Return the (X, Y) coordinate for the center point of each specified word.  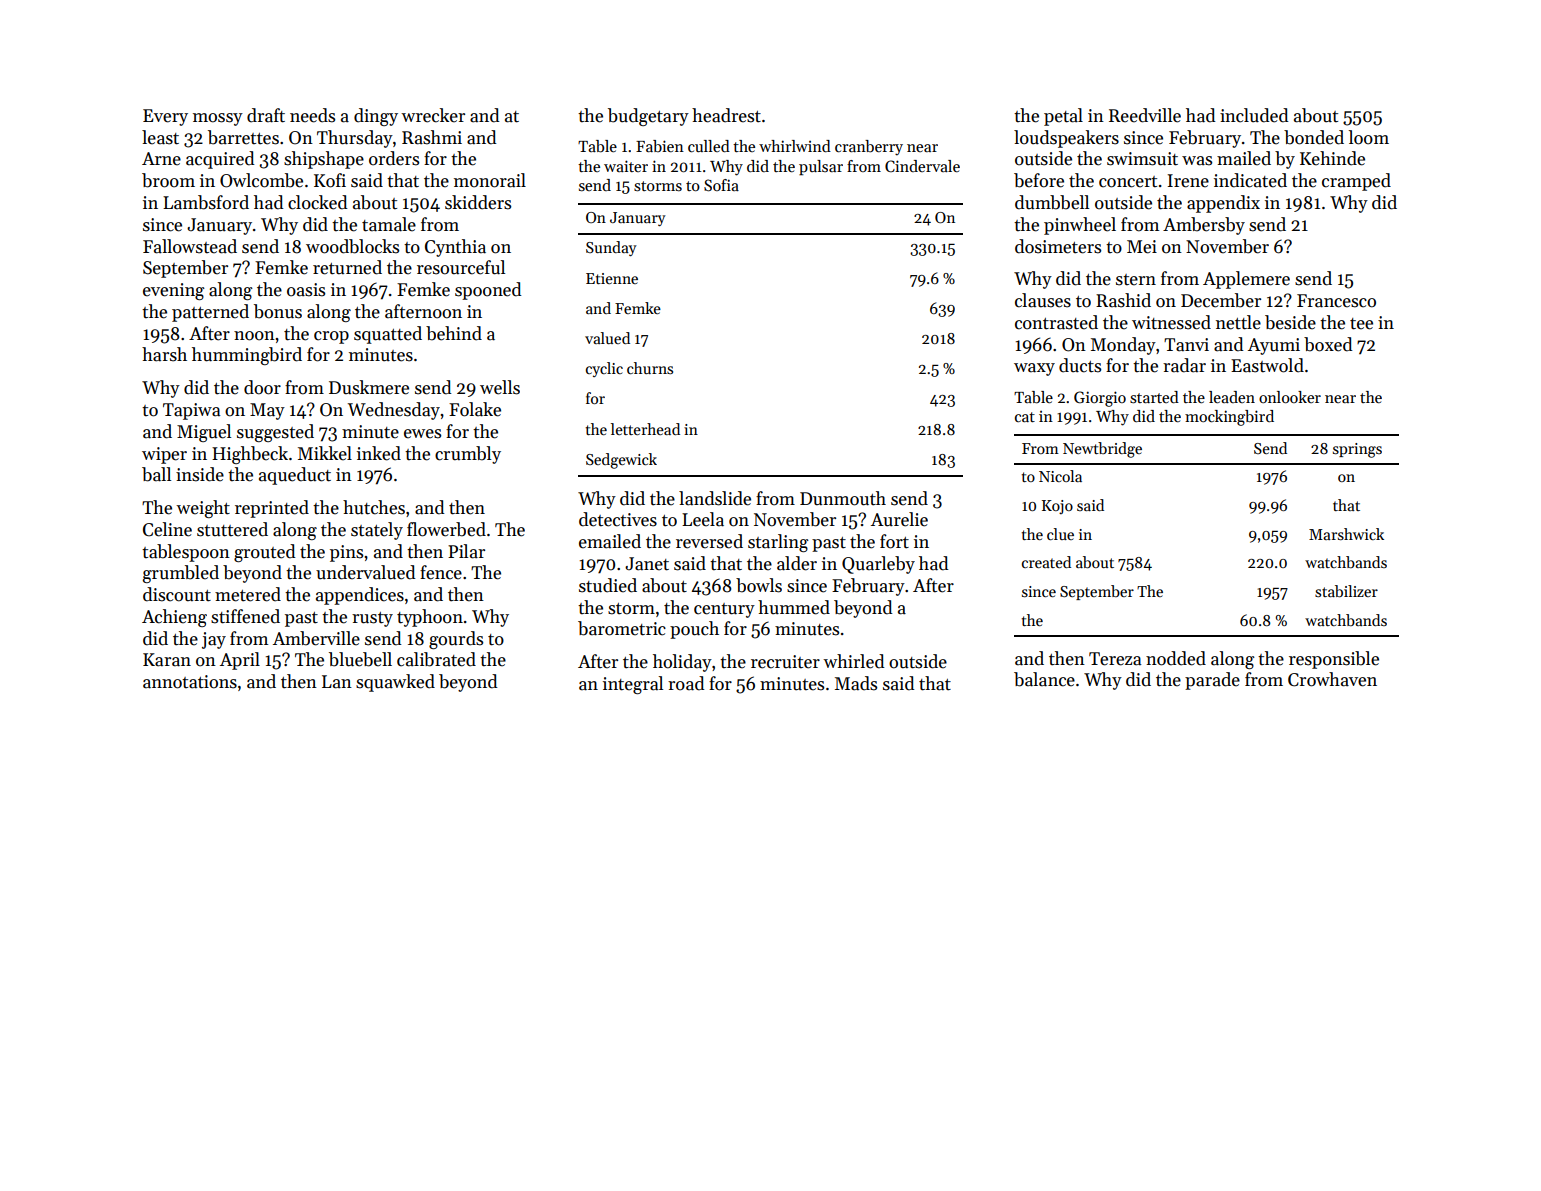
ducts (1080, 365)
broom (168, 180)
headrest (726, 115)
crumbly (468, 455)
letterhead (645, 429)
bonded (1314, 137)
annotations (190, 682)
